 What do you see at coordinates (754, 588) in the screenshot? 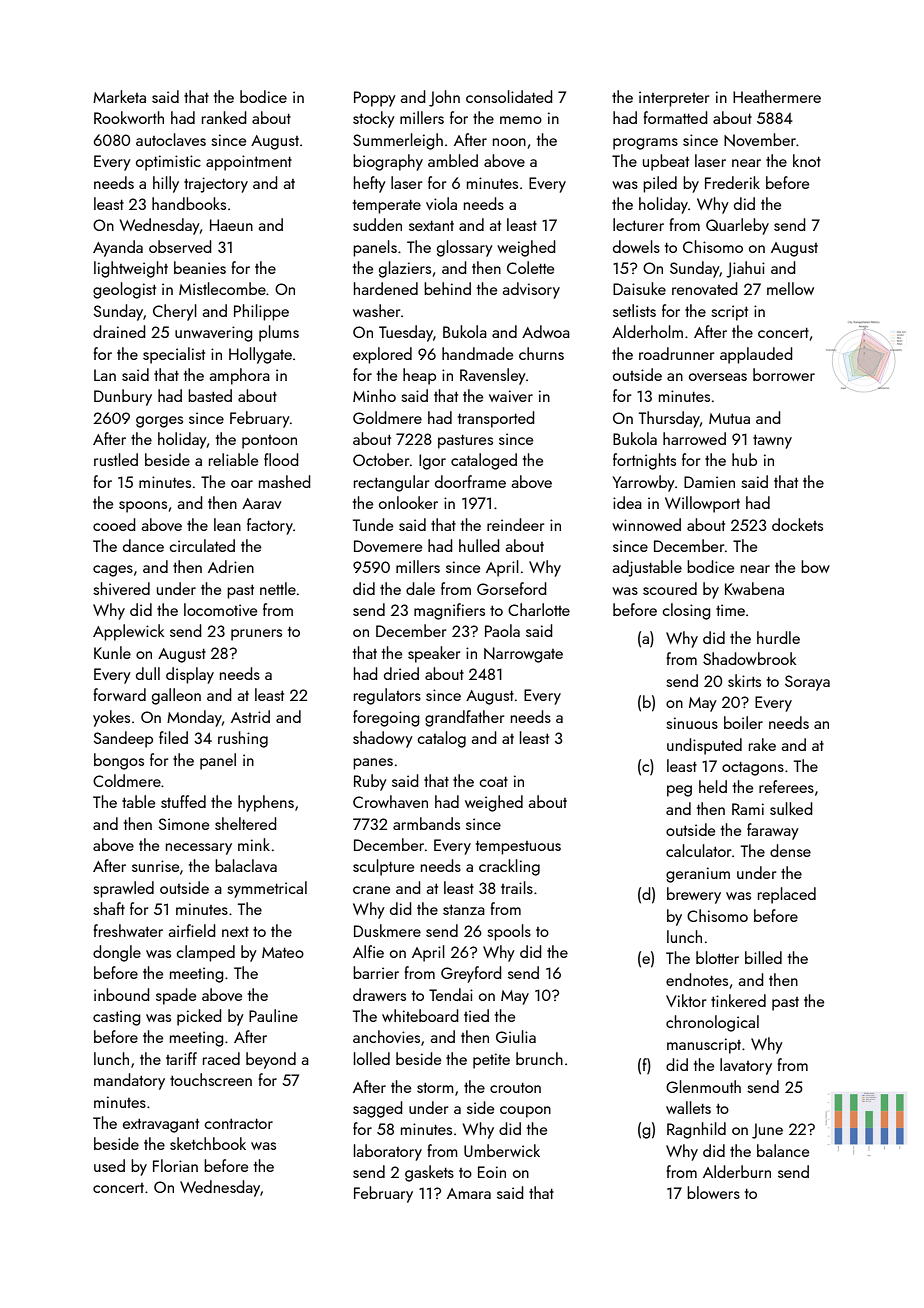
I see `Kwabena` at bounding box center [754, 588].
